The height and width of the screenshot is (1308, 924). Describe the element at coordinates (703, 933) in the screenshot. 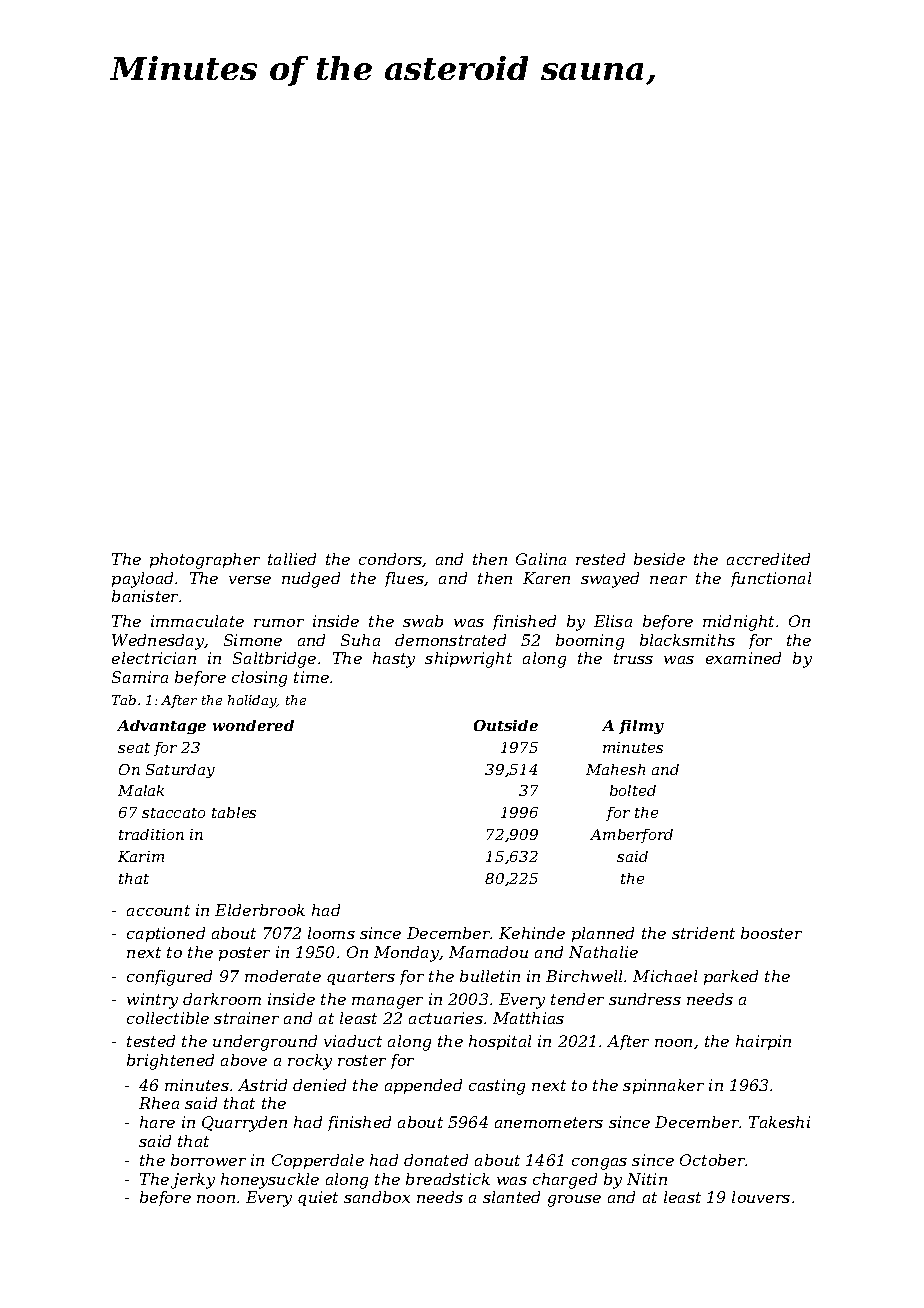

I see `strident` at that location.
